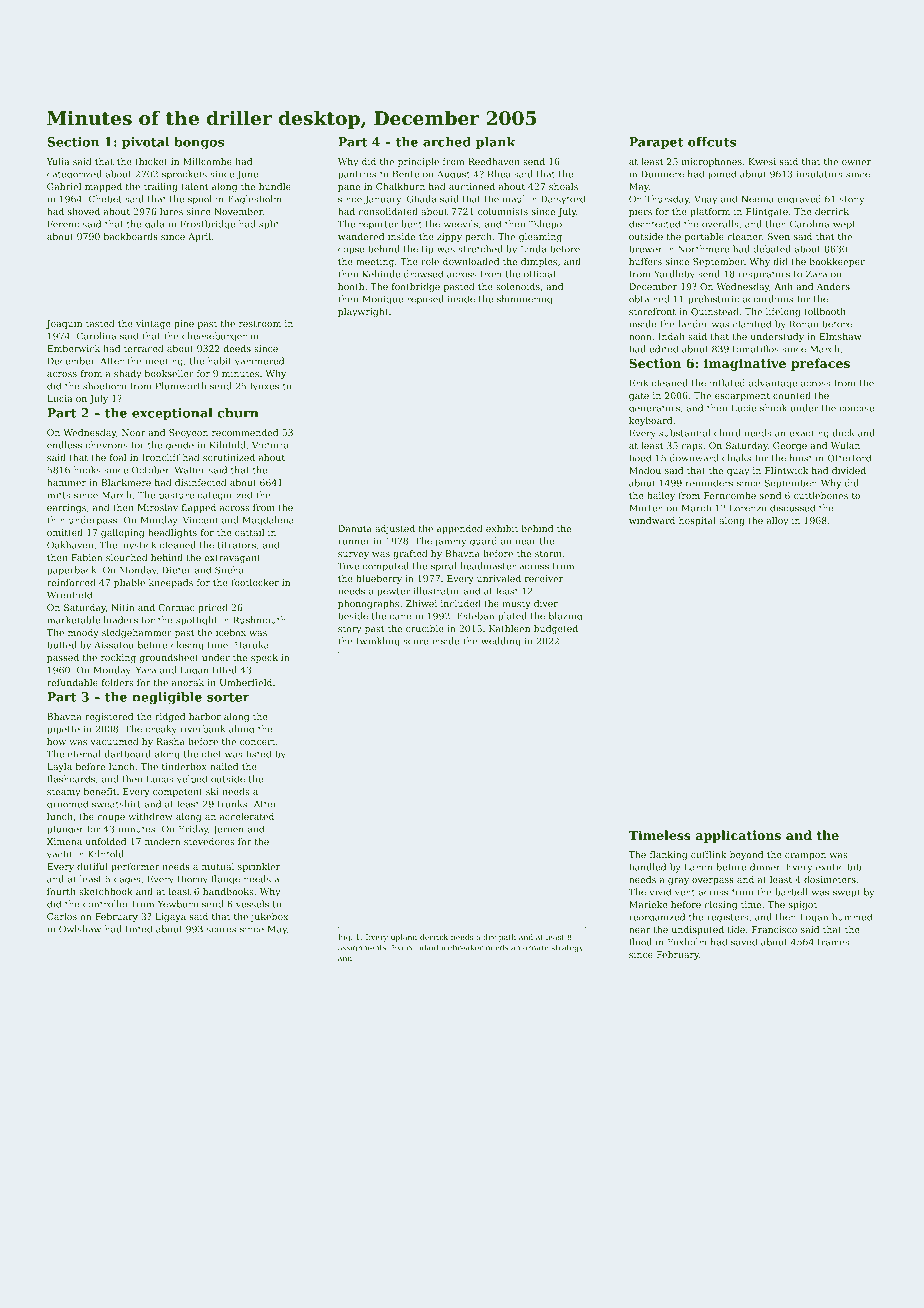  What do you see at coordinates (849, 470) in the screenshot?
I see `divided` at bounding box center [849, 470].
